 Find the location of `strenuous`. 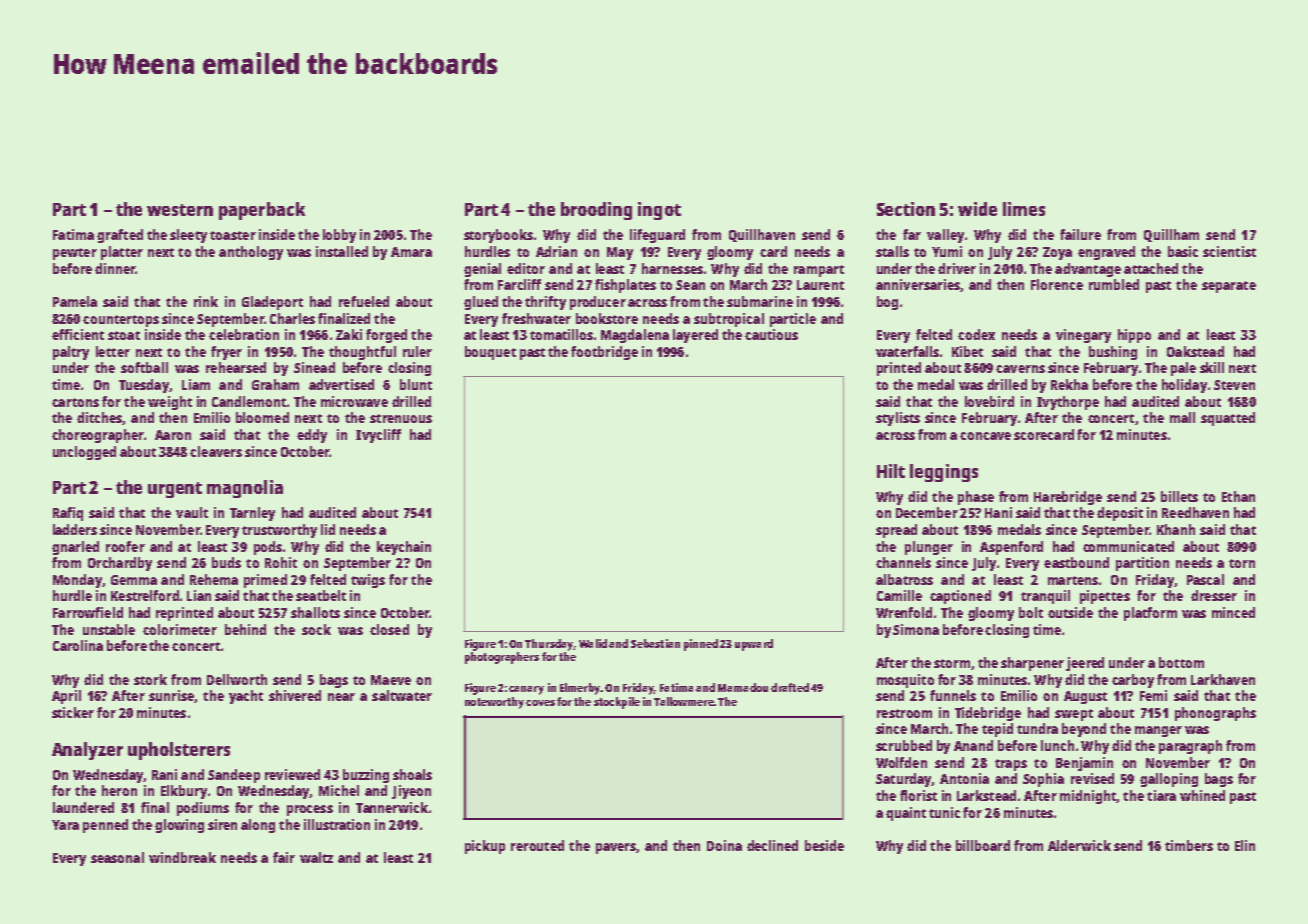

strenuous is located at coordinates (401, 418).
